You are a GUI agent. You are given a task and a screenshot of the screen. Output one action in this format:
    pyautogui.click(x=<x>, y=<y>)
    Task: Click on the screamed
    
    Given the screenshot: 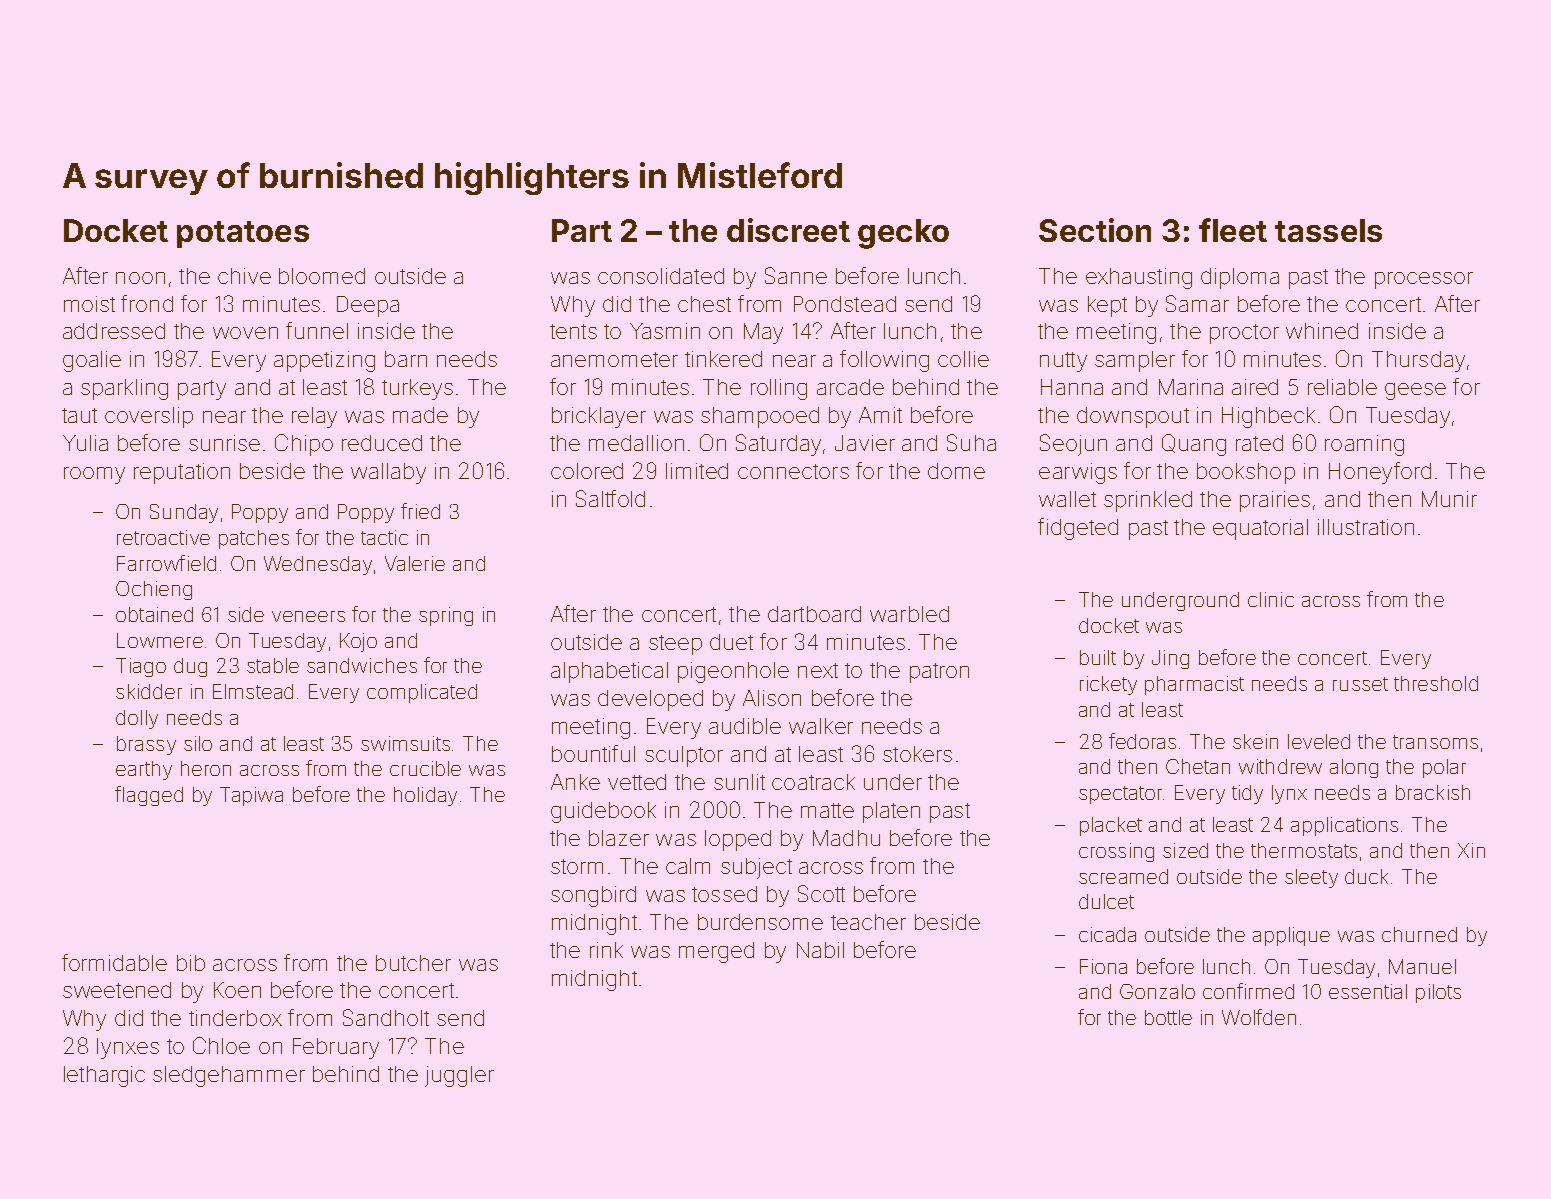 What is the action you would take?
    pyautogui.click(x=1123, y=876)
